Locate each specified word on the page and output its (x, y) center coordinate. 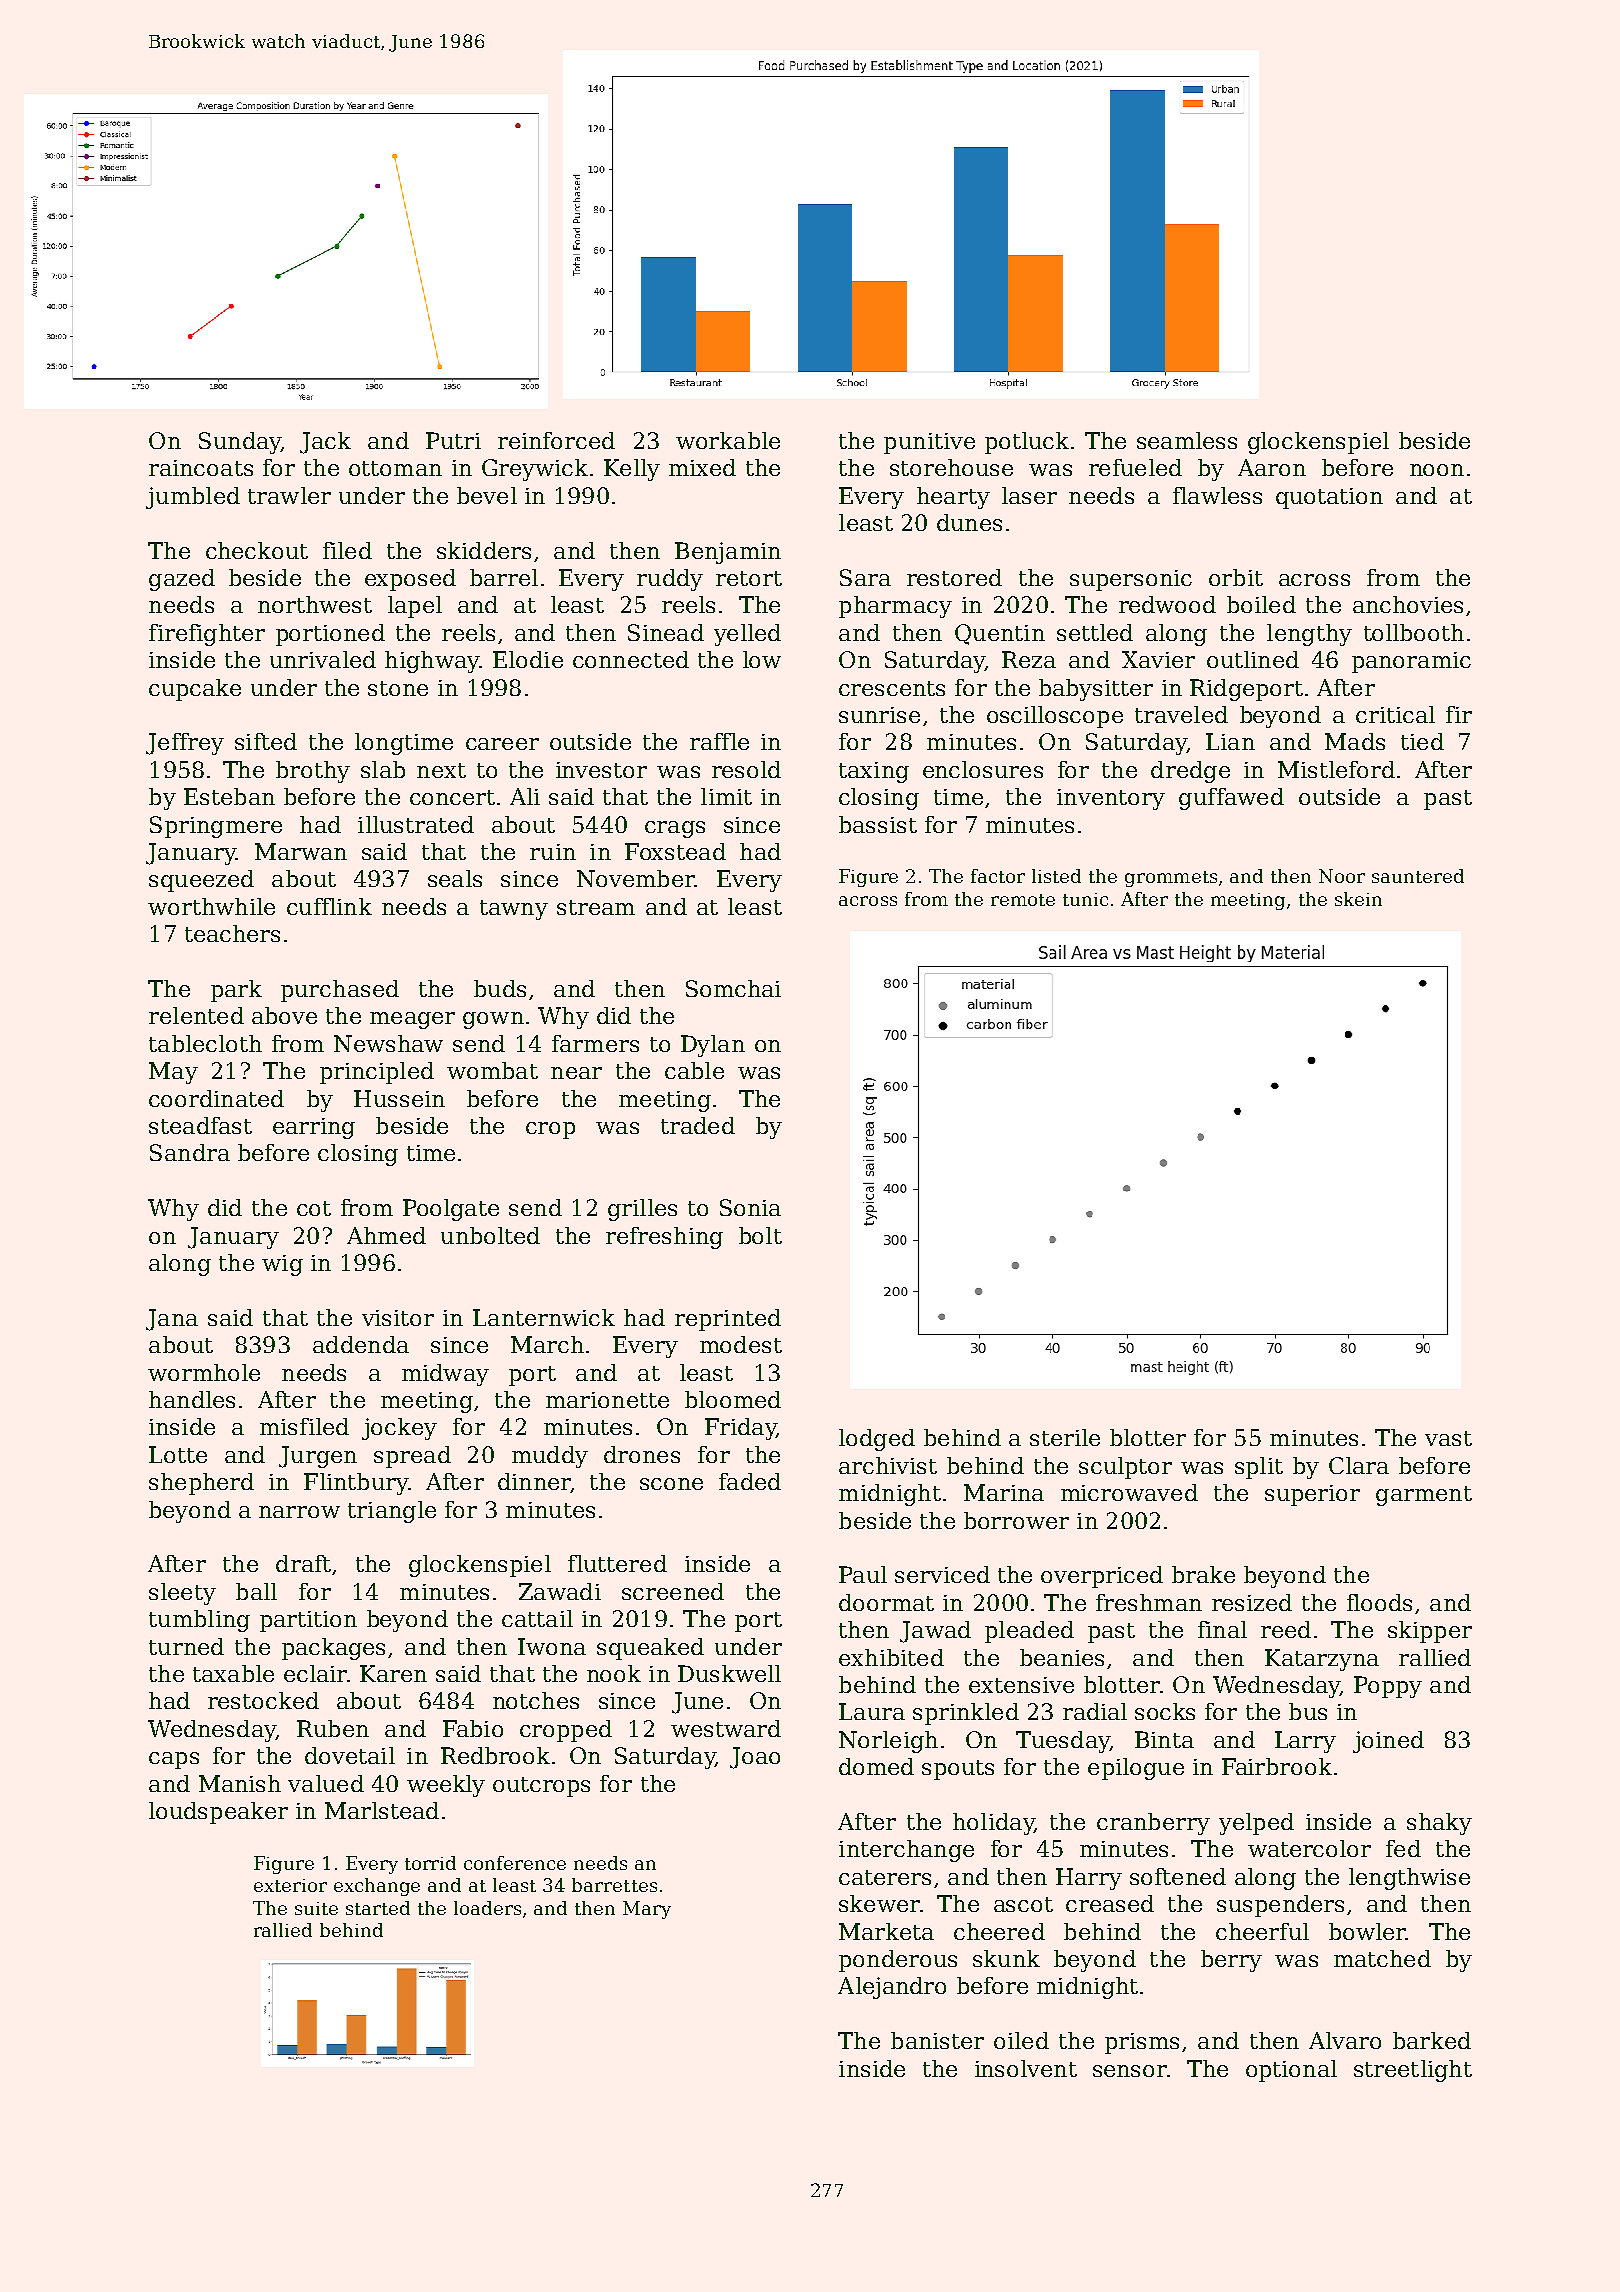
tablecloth (205, 1043)
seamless (1187, 440)
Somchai (733, 988)
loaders (487, 1908)
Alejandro (892, 1988)
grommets (1171, 879)
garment (1424, 1496)
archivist (888, 1465)
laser (1029, 495)
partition (308, 1621)
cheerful (1262, 1931)
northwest (315, 604)
